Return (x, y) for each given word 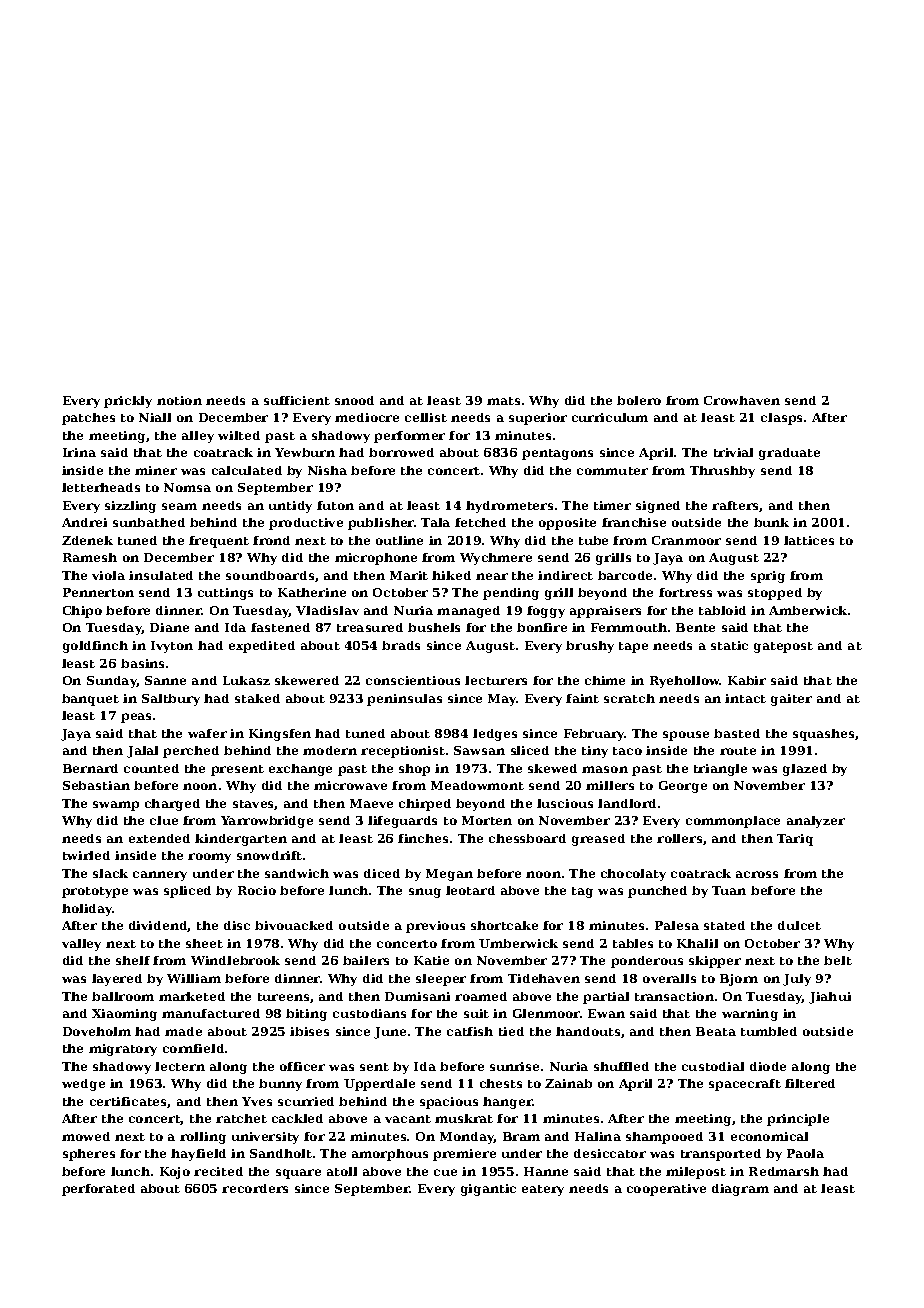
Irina (79, 452)
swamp (116, 806)
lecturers (496, 680)
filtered (810, 1083)
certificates (129, 1102)
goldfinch (95, 647)
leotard (470, 890)
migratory (123, 1050)
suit (476, 1013)
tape (633, 647)
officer (302, 1066)
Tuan (729, 890)
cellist (426, 417)
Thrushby (722, 472)
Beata (716, 1031)
